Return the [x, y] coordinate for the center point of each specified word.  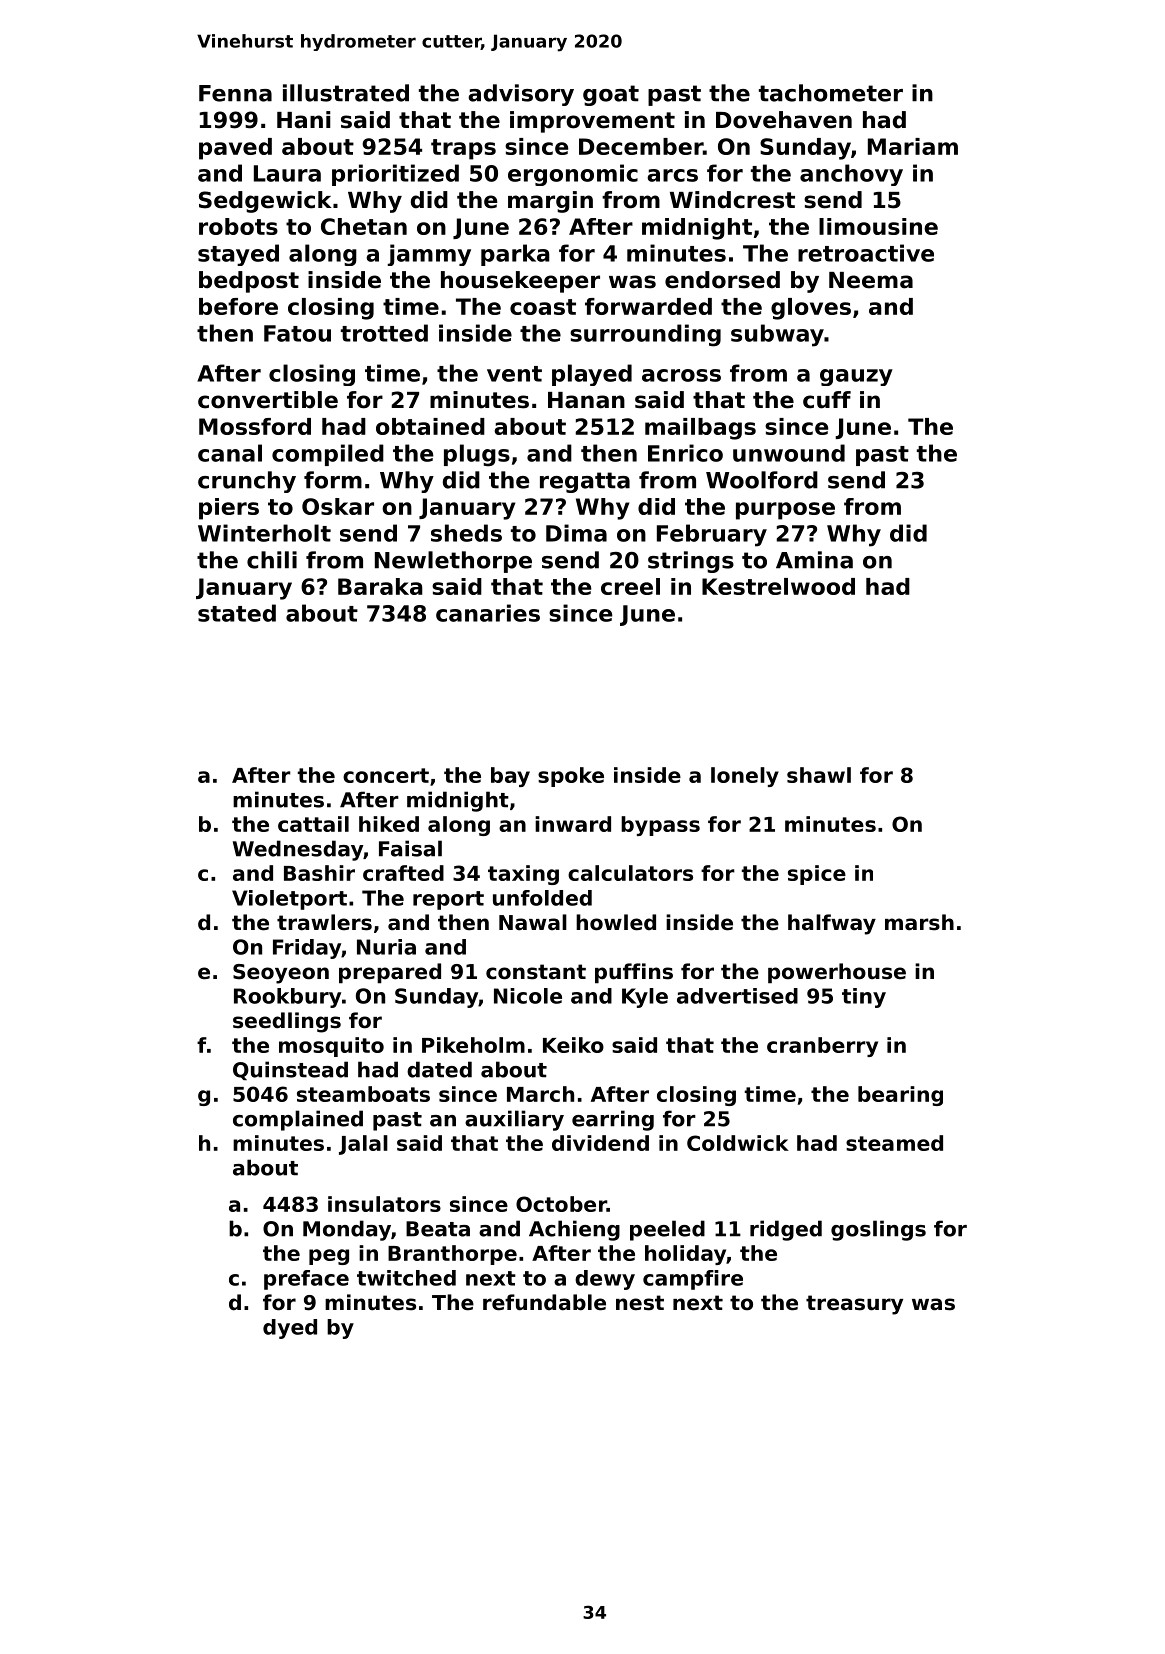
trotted [384, 333]
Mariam [913, 146]
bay [510, 777]
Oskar [338, 506]
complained [298, 1120]
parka [515, 255]
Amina [814, 560]
